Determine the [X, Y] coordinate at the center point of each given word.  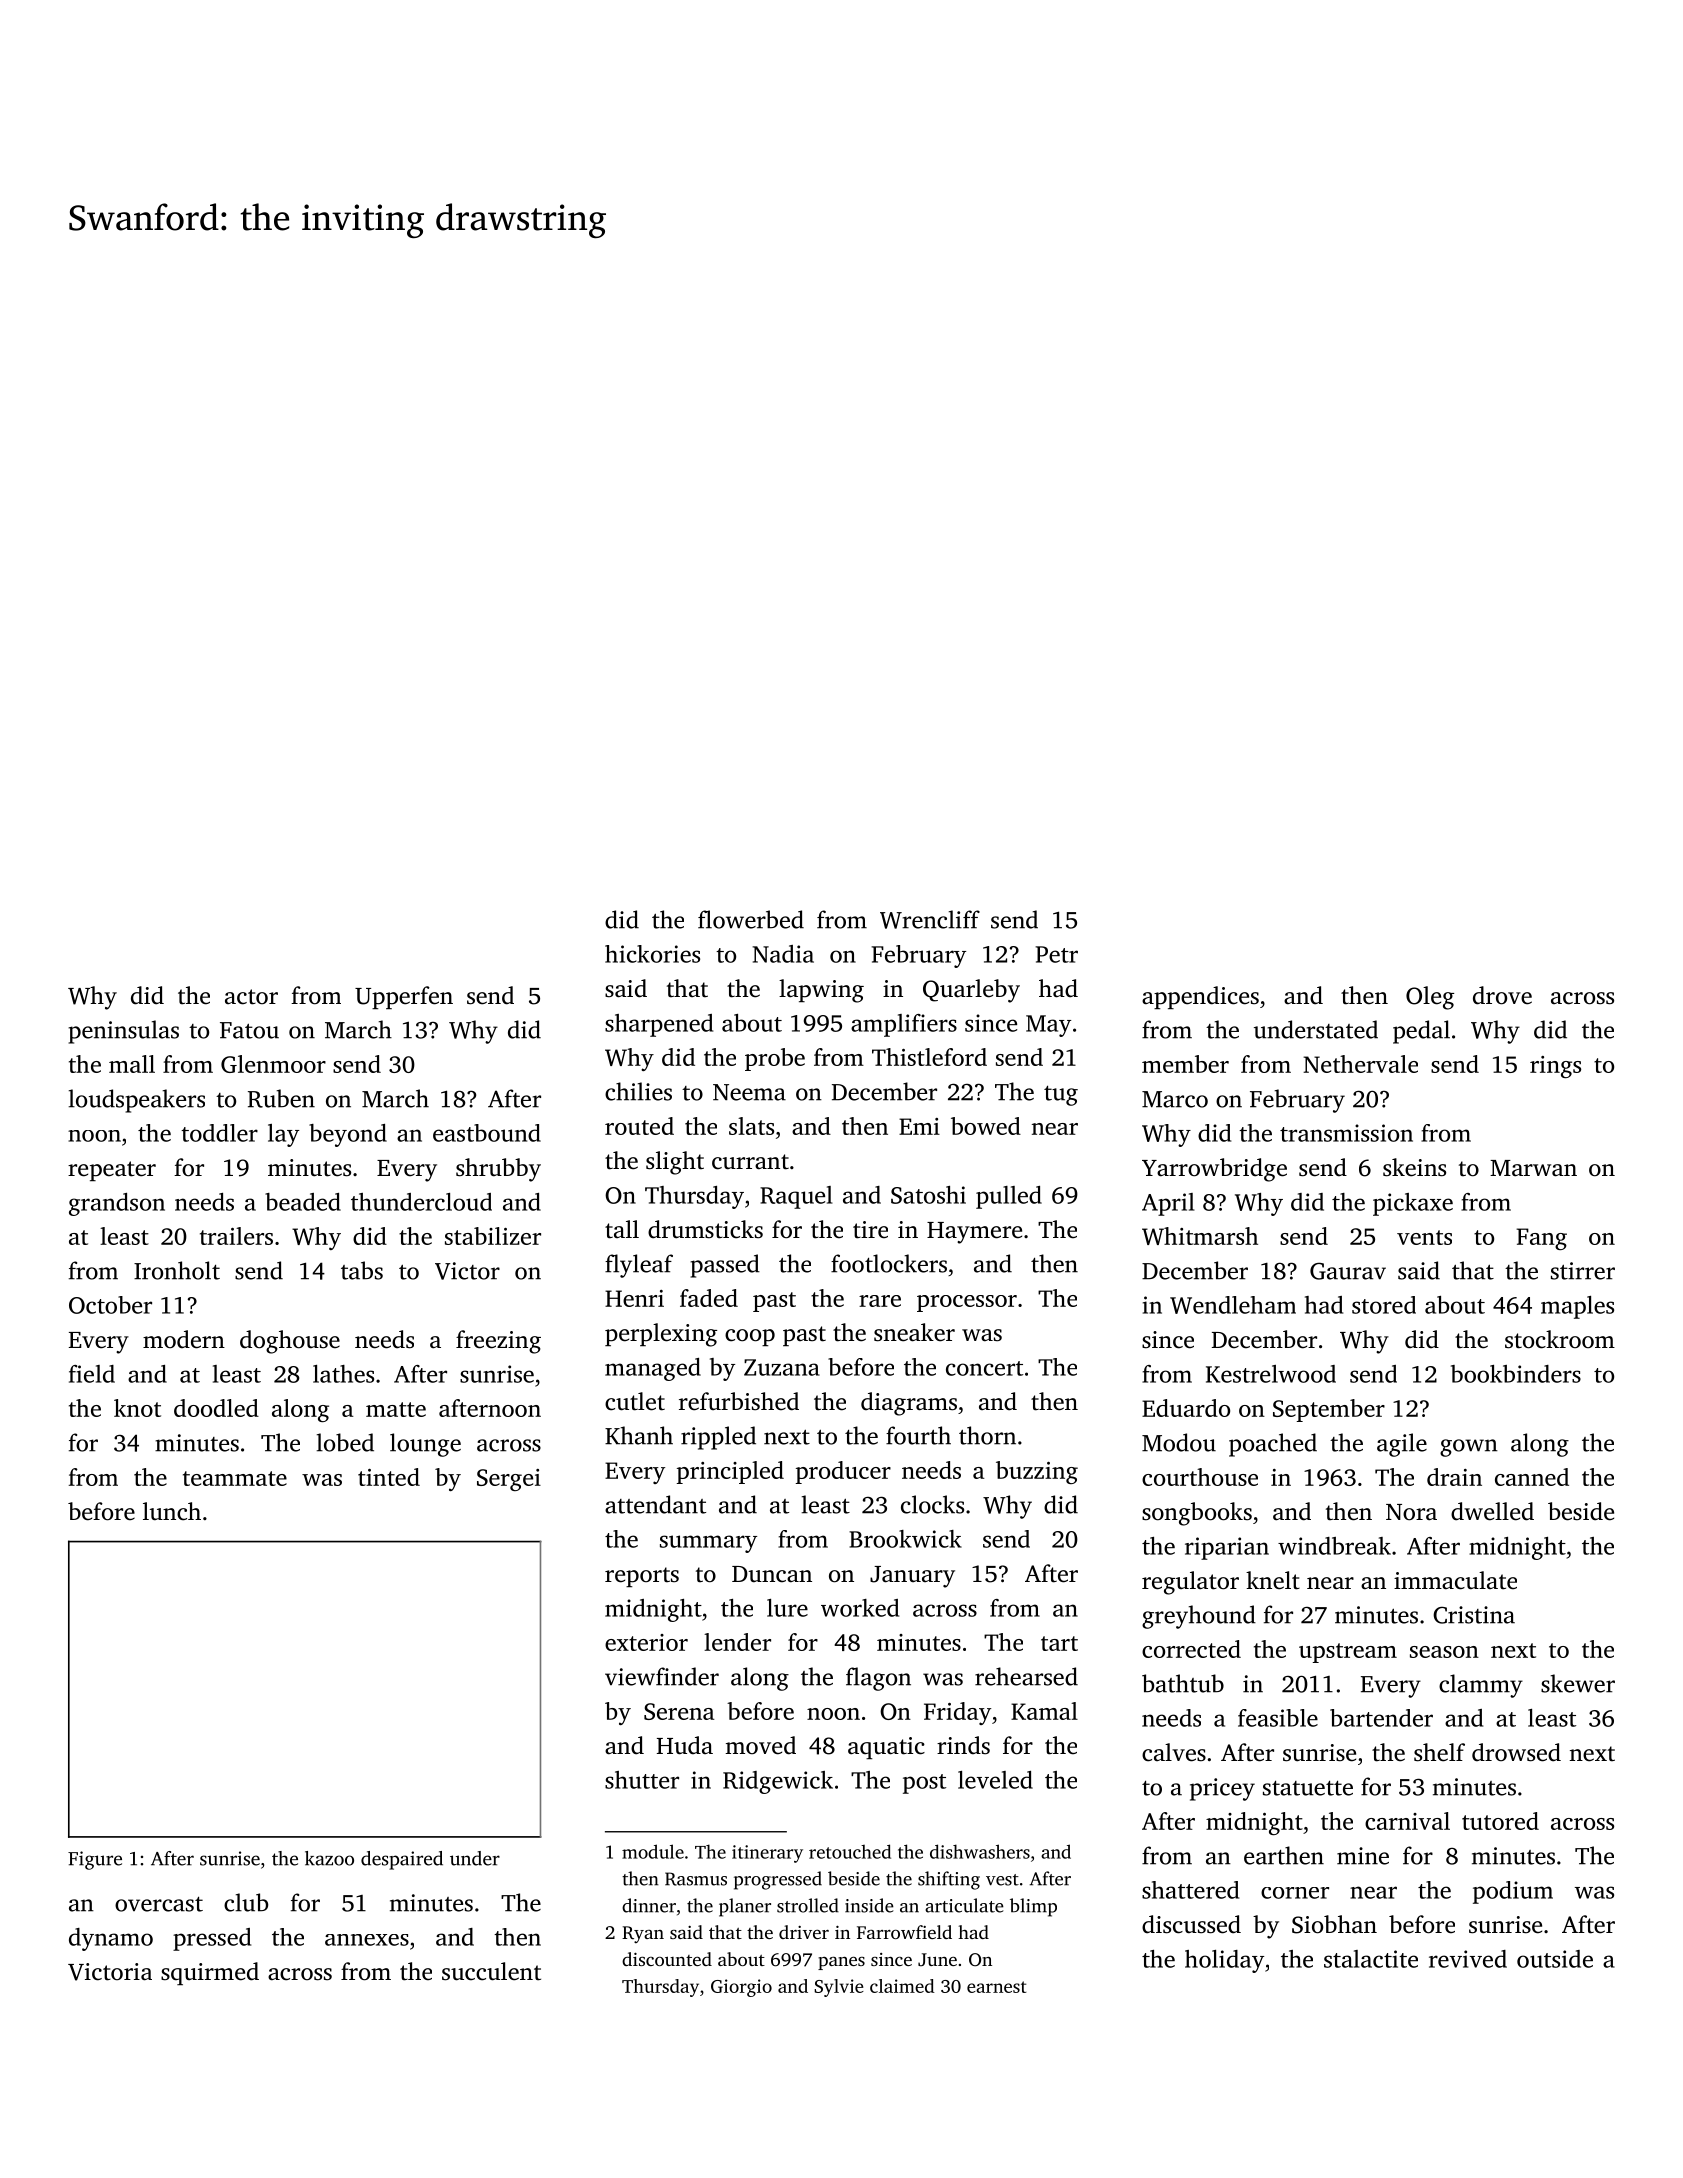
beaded [303, 1202]
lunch [172, 1511]
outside [1555, 1959]
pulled [1009, 1197]
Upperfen [404, 997]
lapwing [821, 991]
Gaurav [1348, 1271]
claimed [902, 1986]
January [912, 1577]
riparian [1227, 1548]
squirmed [210, 1973]
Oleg [1430, 998]
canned [1532, 1477]
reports [642, 1577]
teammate [235, 1478]
